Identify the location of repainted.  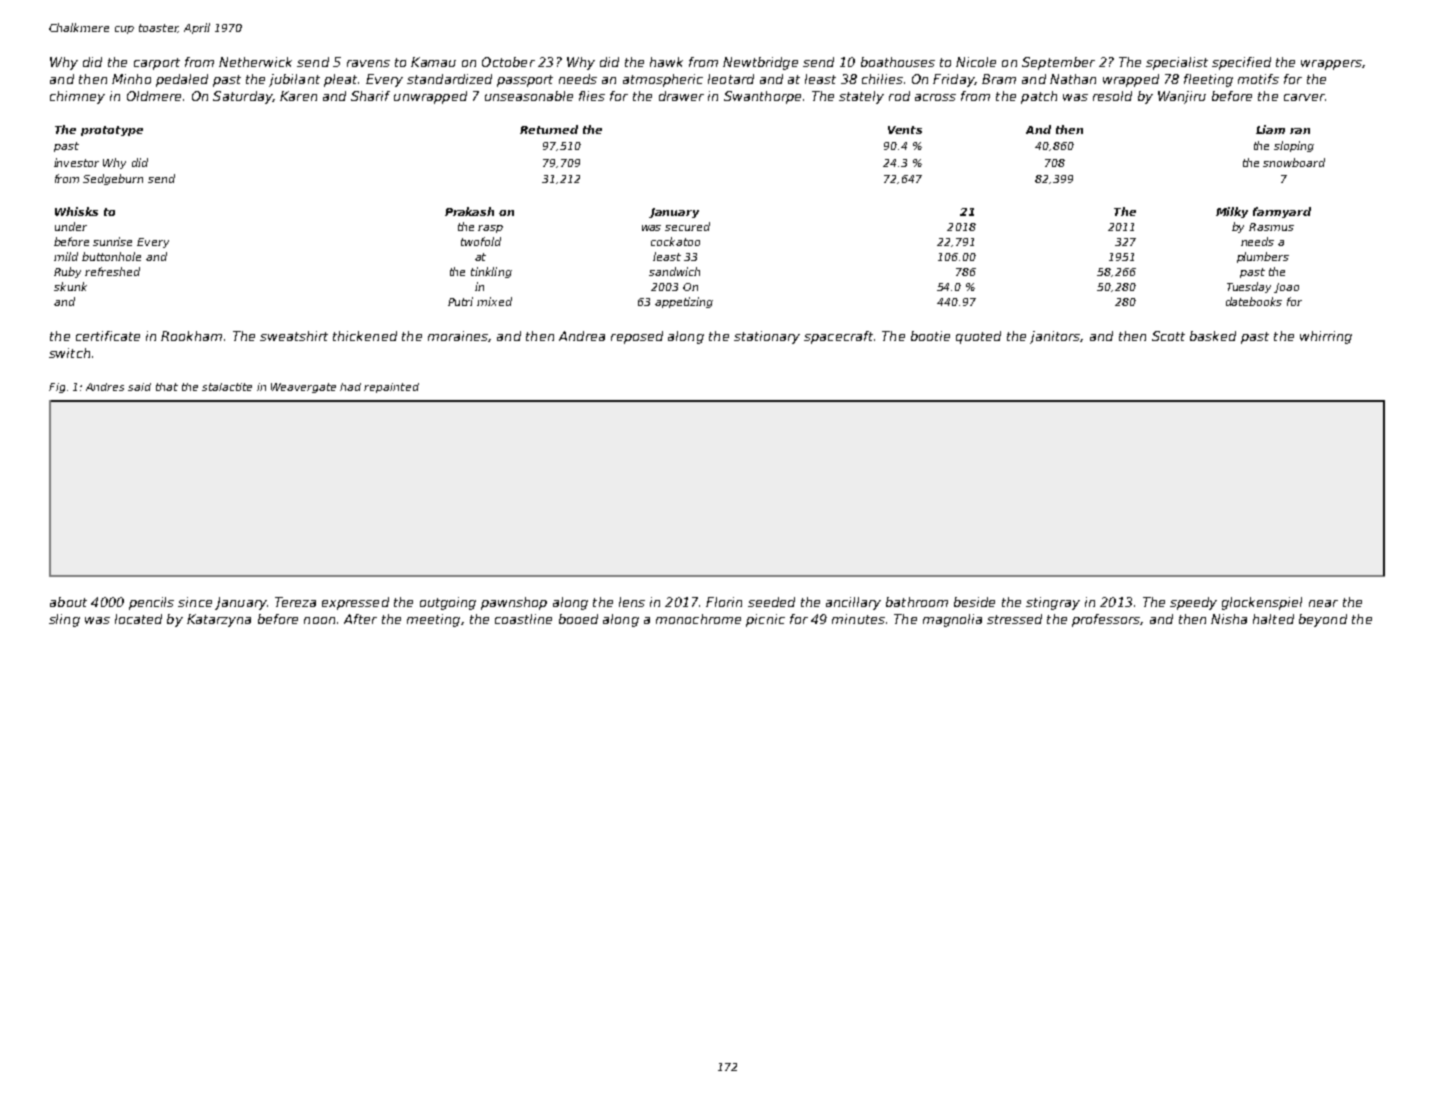
(391, 388).
